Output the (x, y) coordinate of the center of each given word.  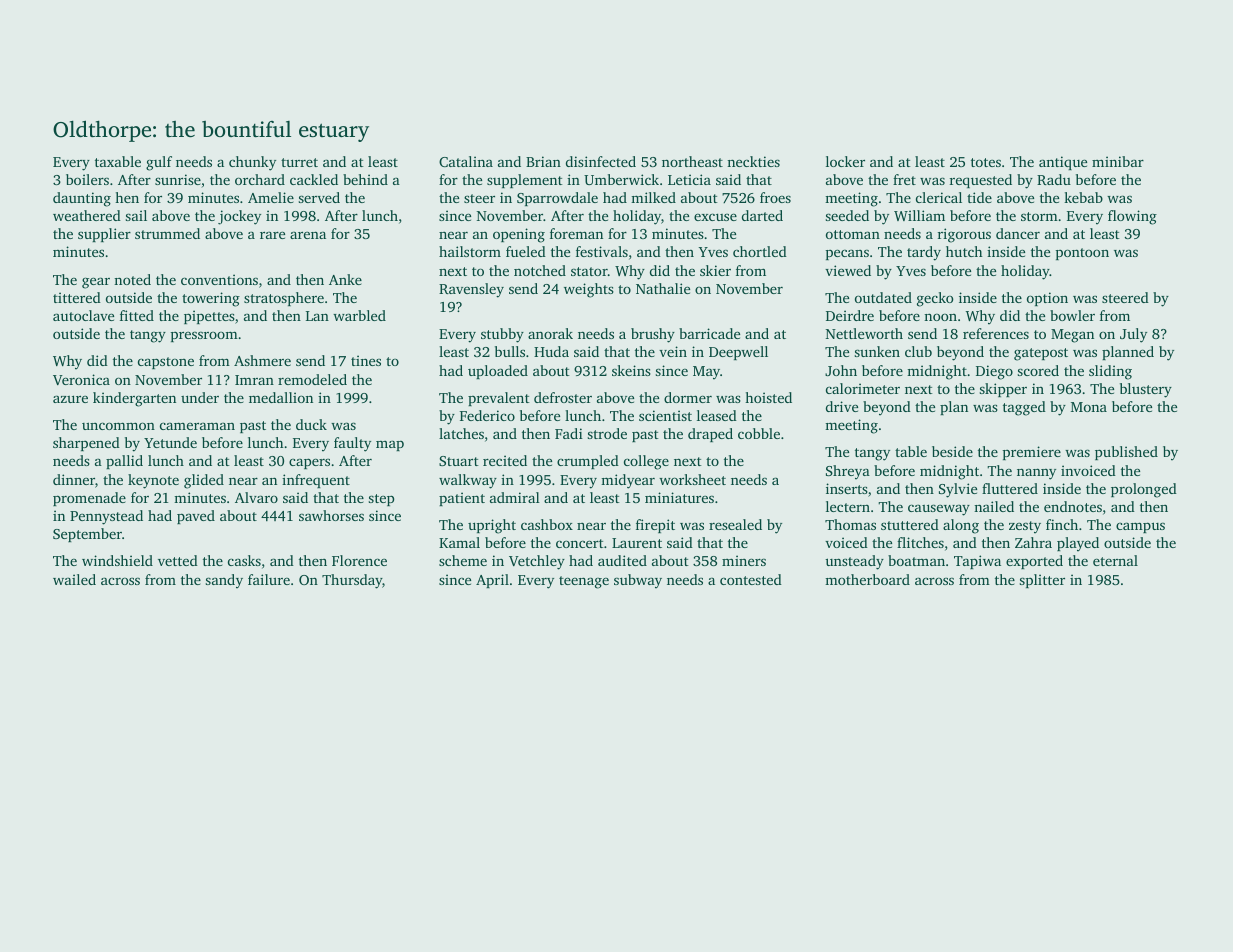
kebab (1083, 197)
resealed (735, 524)
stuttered (910, 524)
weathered (87, 215)
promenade (89, 499)
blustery (1146, 390)
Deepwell (738, 353)
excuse (715, 217)
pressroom (204, 336)
